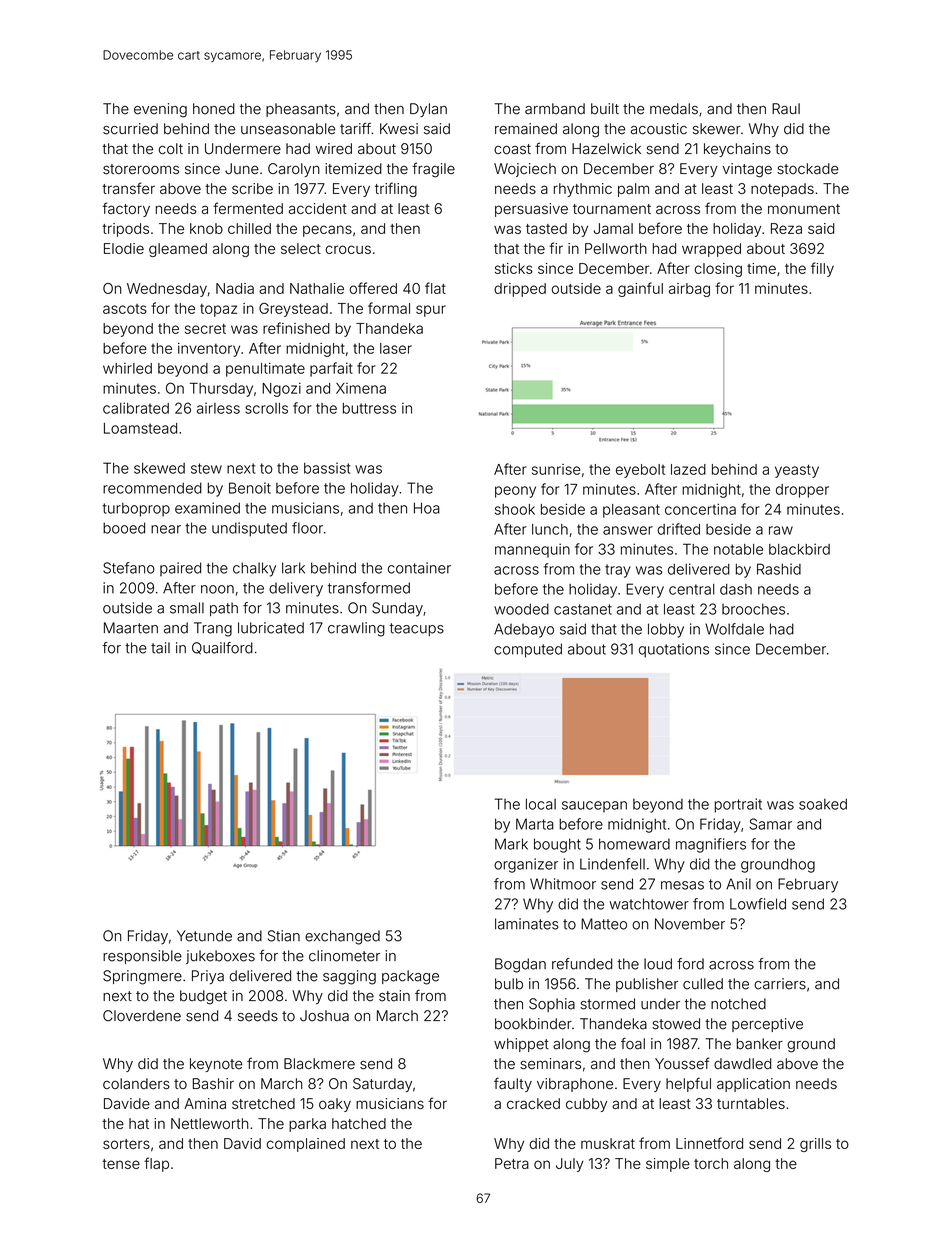 The image size is (952, 1233). Describe the element at coordinates (204, 936) in the screenshot. I see `Yetunde` at that location.
